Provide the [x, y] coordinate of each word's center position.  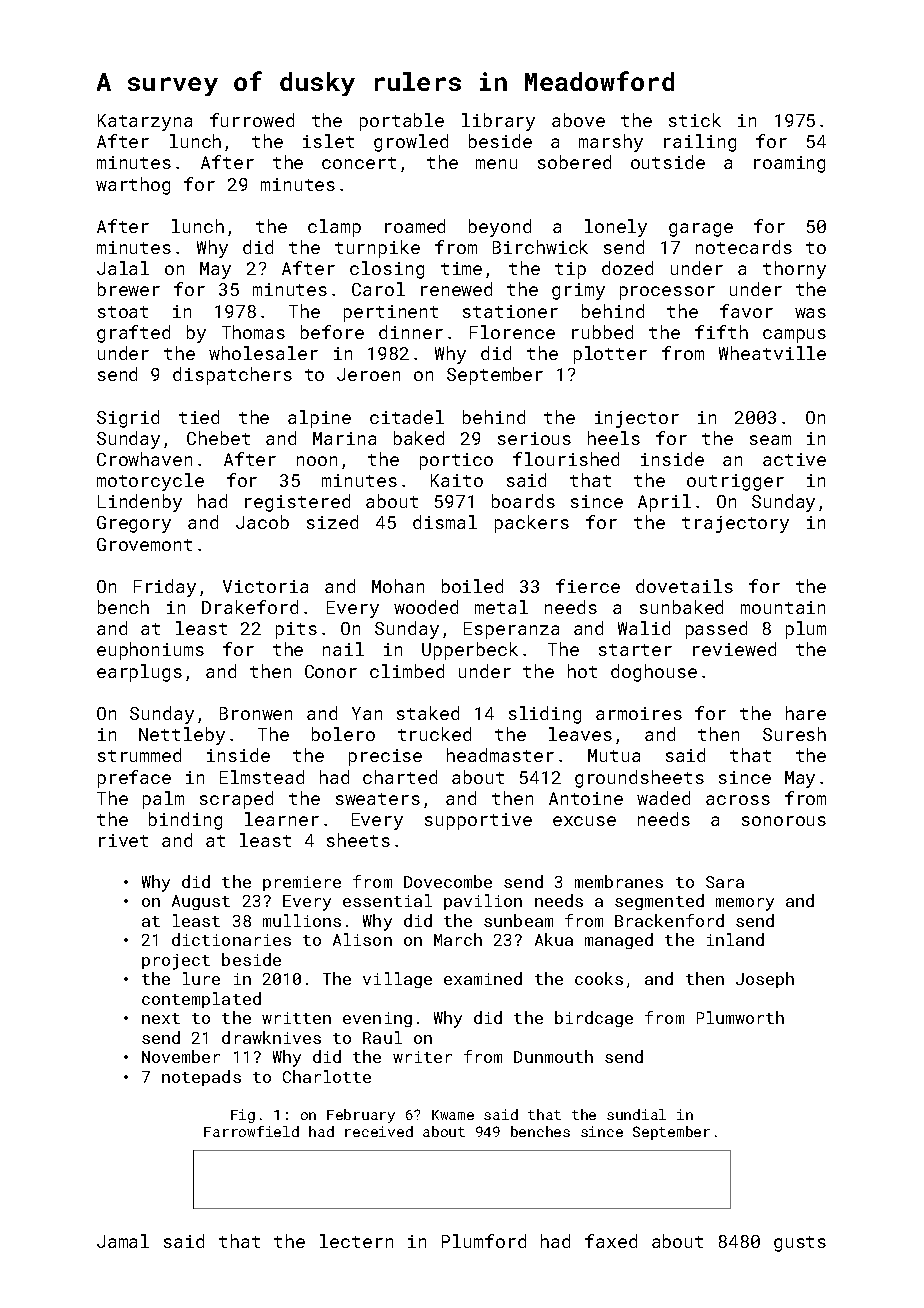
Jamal [123, 1241]
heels [614, 438]
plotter [610, 355]
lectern [356, 1241]
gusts [800, 1244]
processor [667, 293]
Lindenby [140, 503]
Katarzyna [145, 122]
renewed [456, 289]
